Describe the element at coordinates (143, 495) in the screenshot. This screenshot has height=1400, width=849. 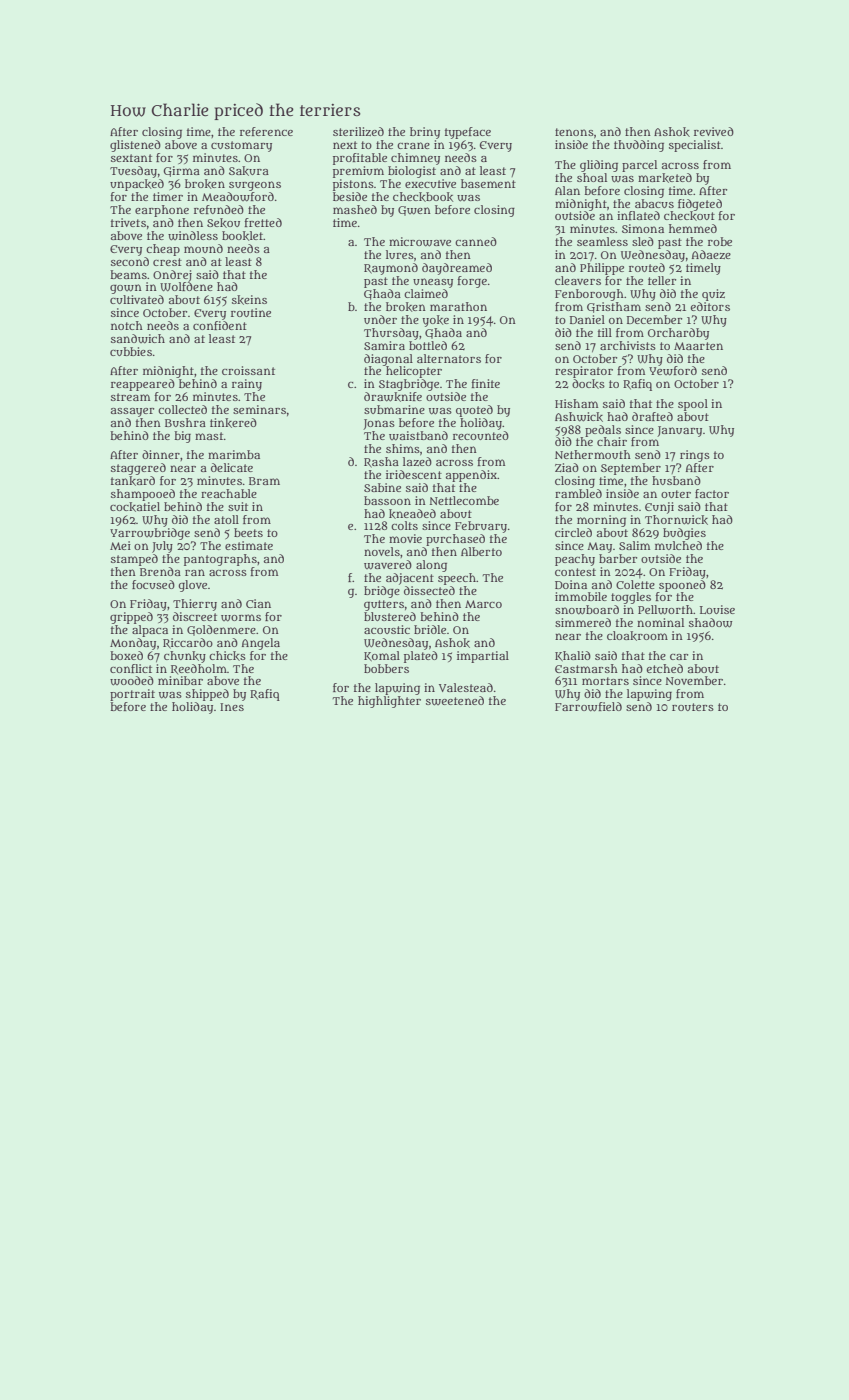
I see `shampooed` at that location.
